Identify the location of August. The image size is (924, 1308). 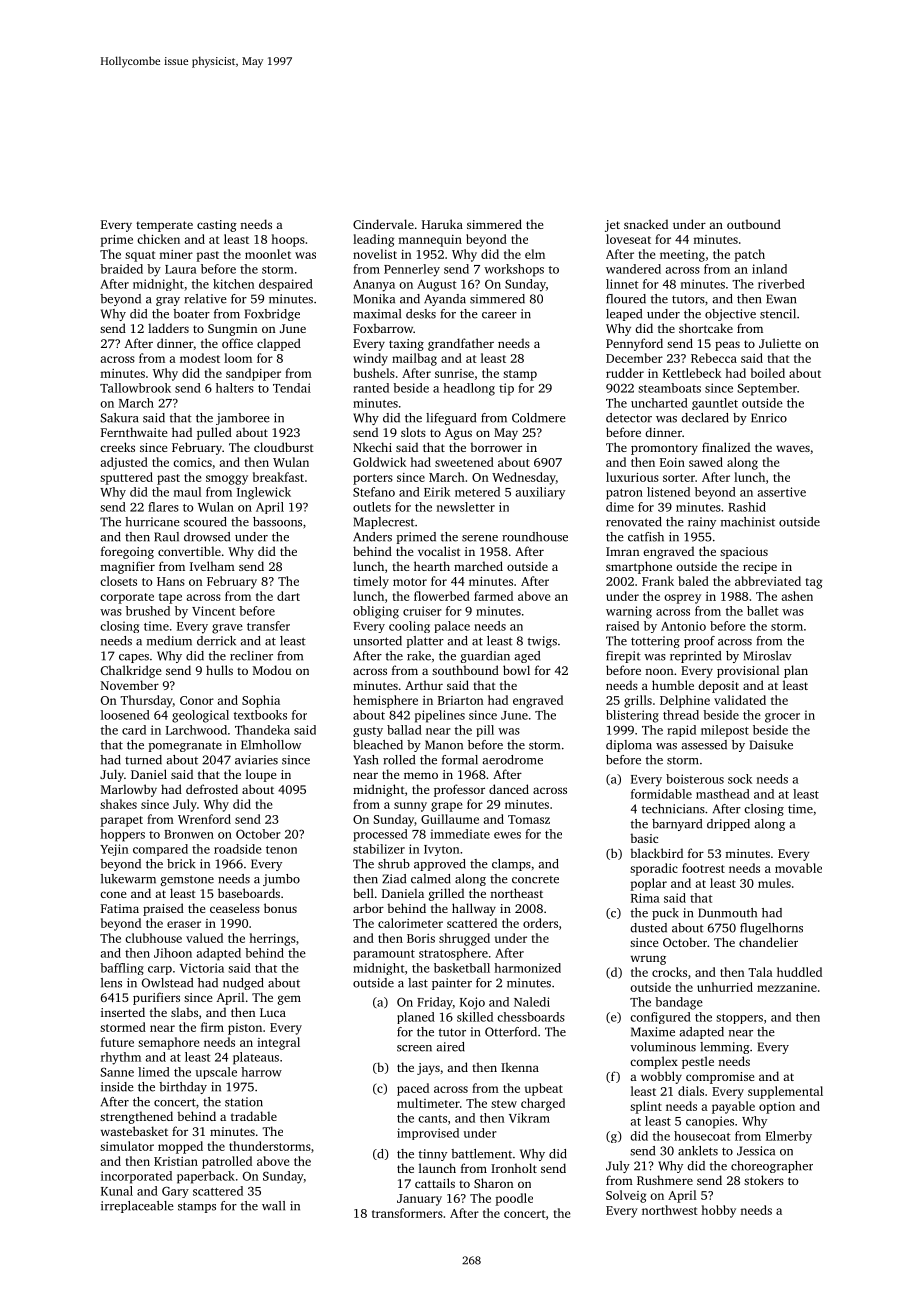
(437, 285).
